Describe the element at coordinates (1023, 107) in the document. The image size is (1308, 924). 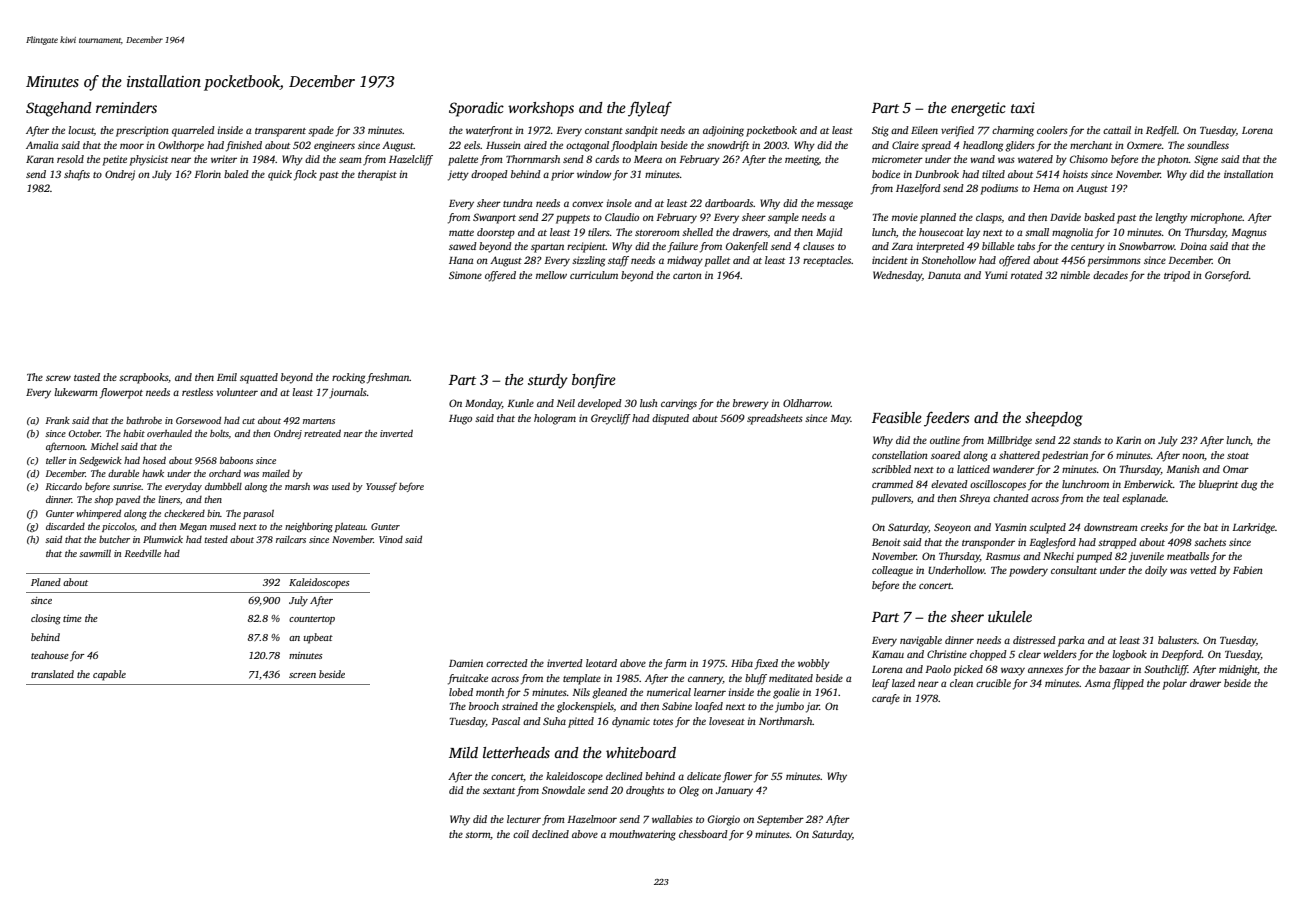
I see `taxi` at that location.
